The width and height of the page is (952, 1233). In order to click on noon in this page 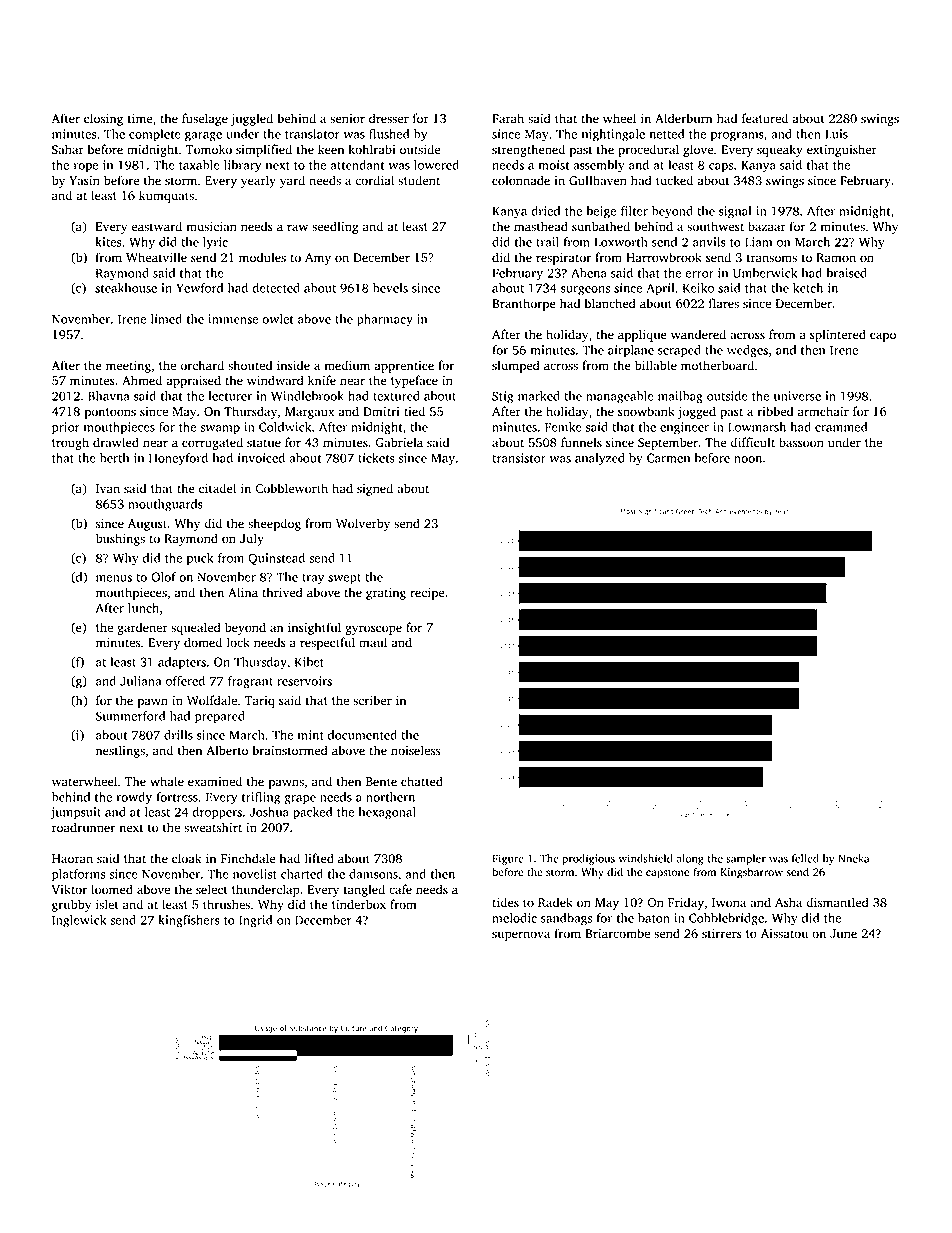, I will do `click(748, 459)`.
